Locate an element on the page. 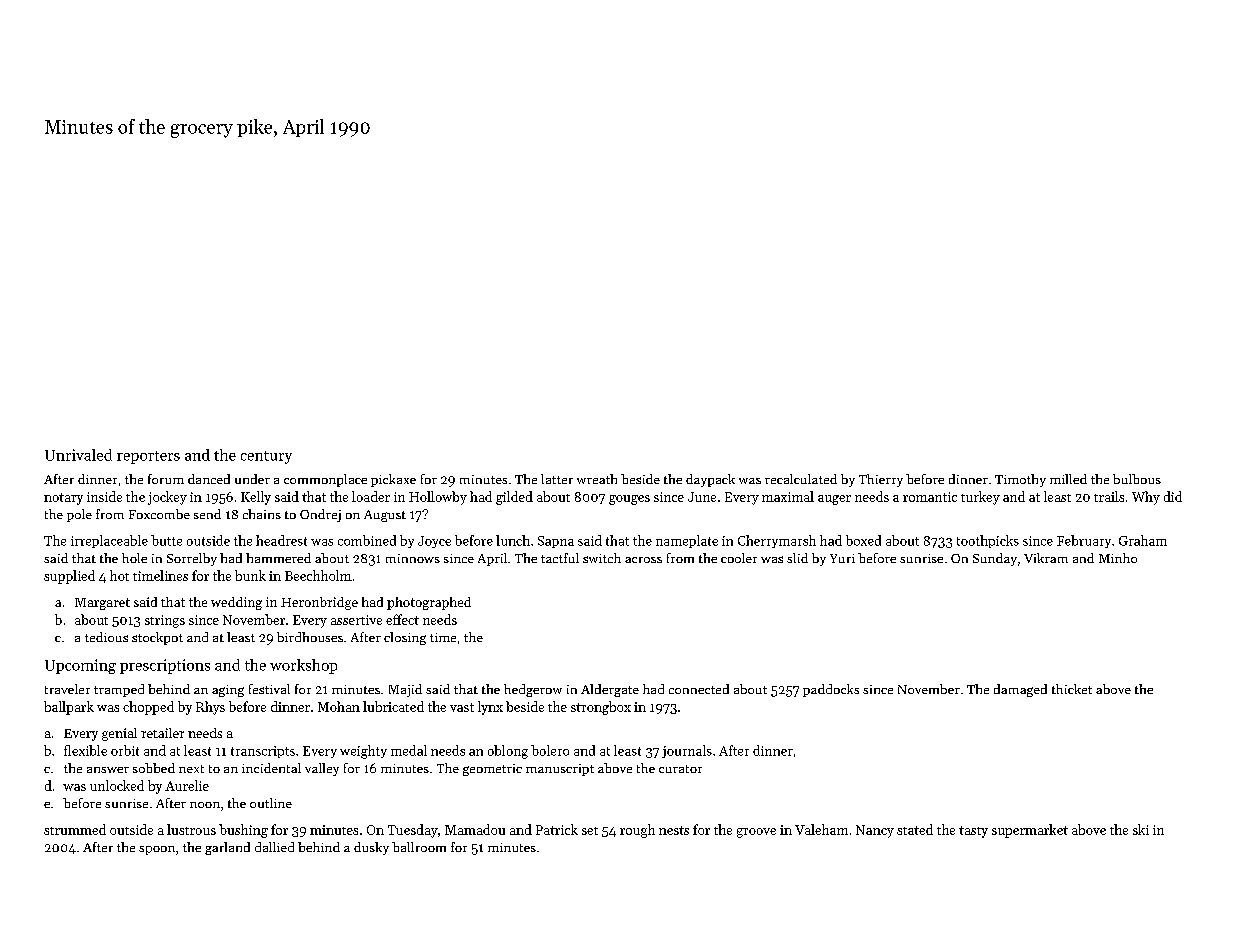  unlocked is located at coordinates (117, 785).
